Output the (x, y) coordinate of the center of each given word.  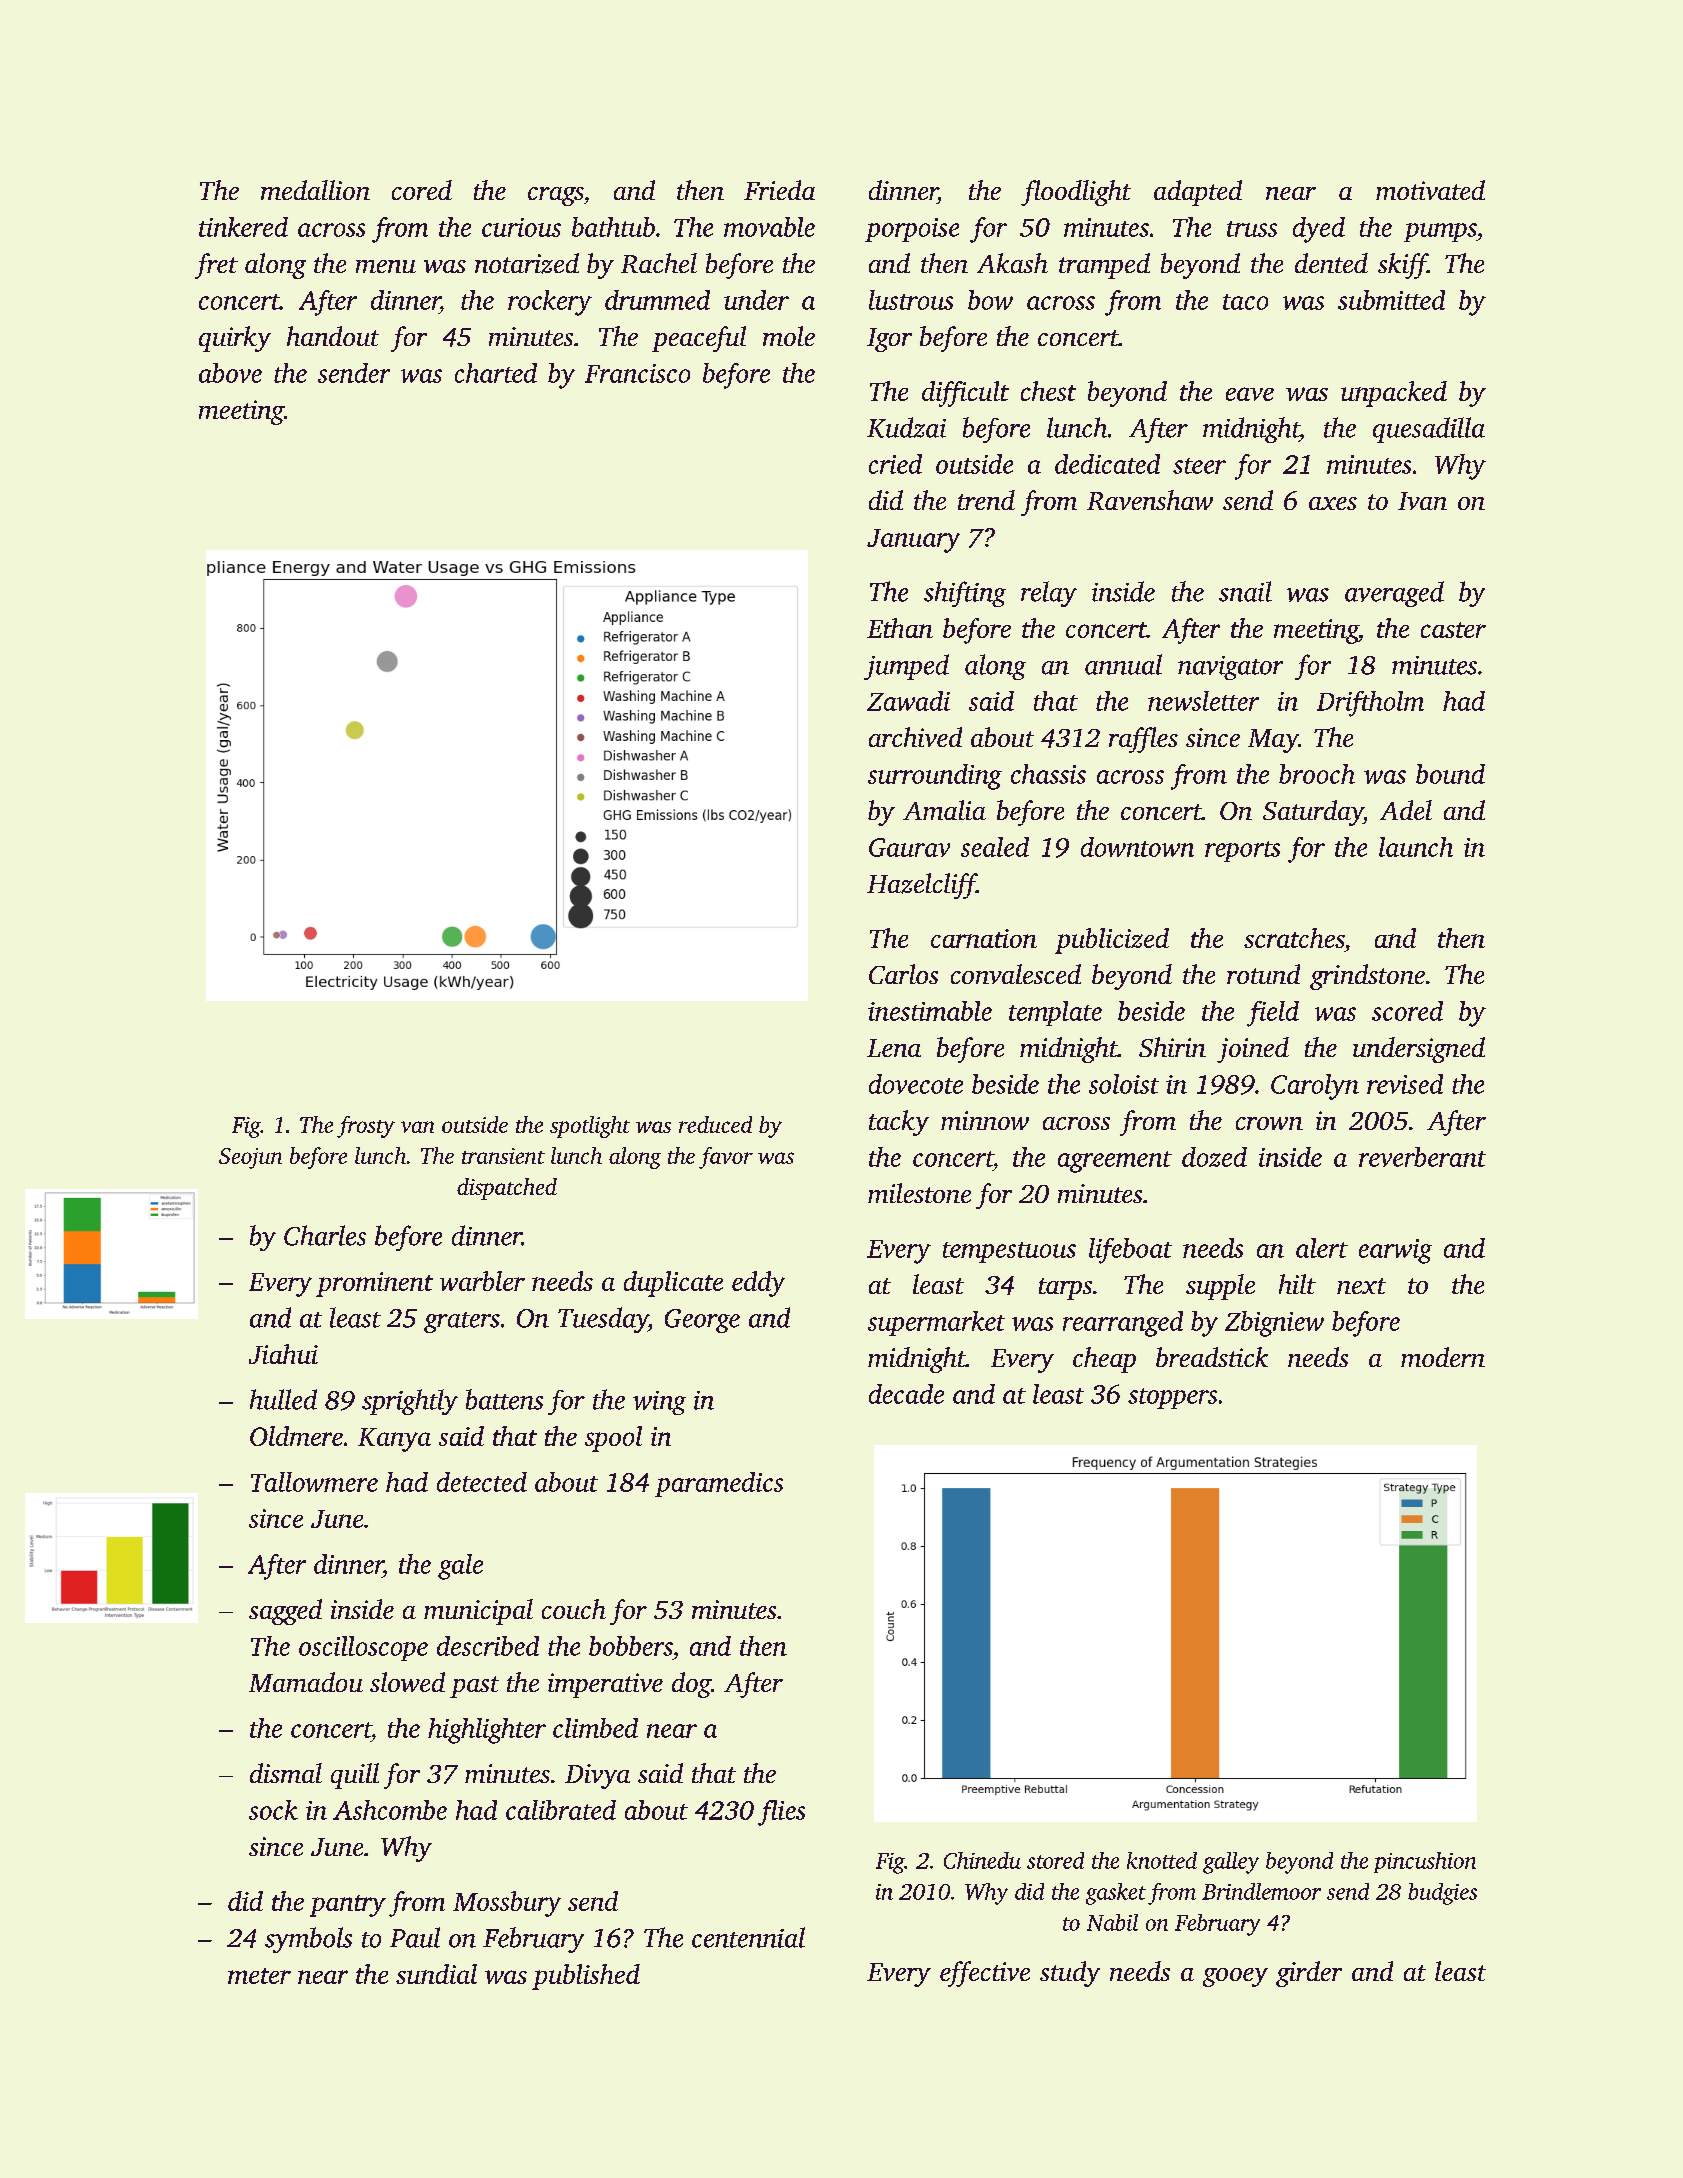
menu (386, 266)
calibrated (561, 1810)
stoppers (1172, 1398)
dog (691, 1685)
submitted (1391, 300)
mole (789, 336)
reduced (715, 1124)
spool (613, 1439)
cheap (1104, 1360)
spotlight (590, 1127)
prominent (374, 1284)
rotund (1263, 974)
